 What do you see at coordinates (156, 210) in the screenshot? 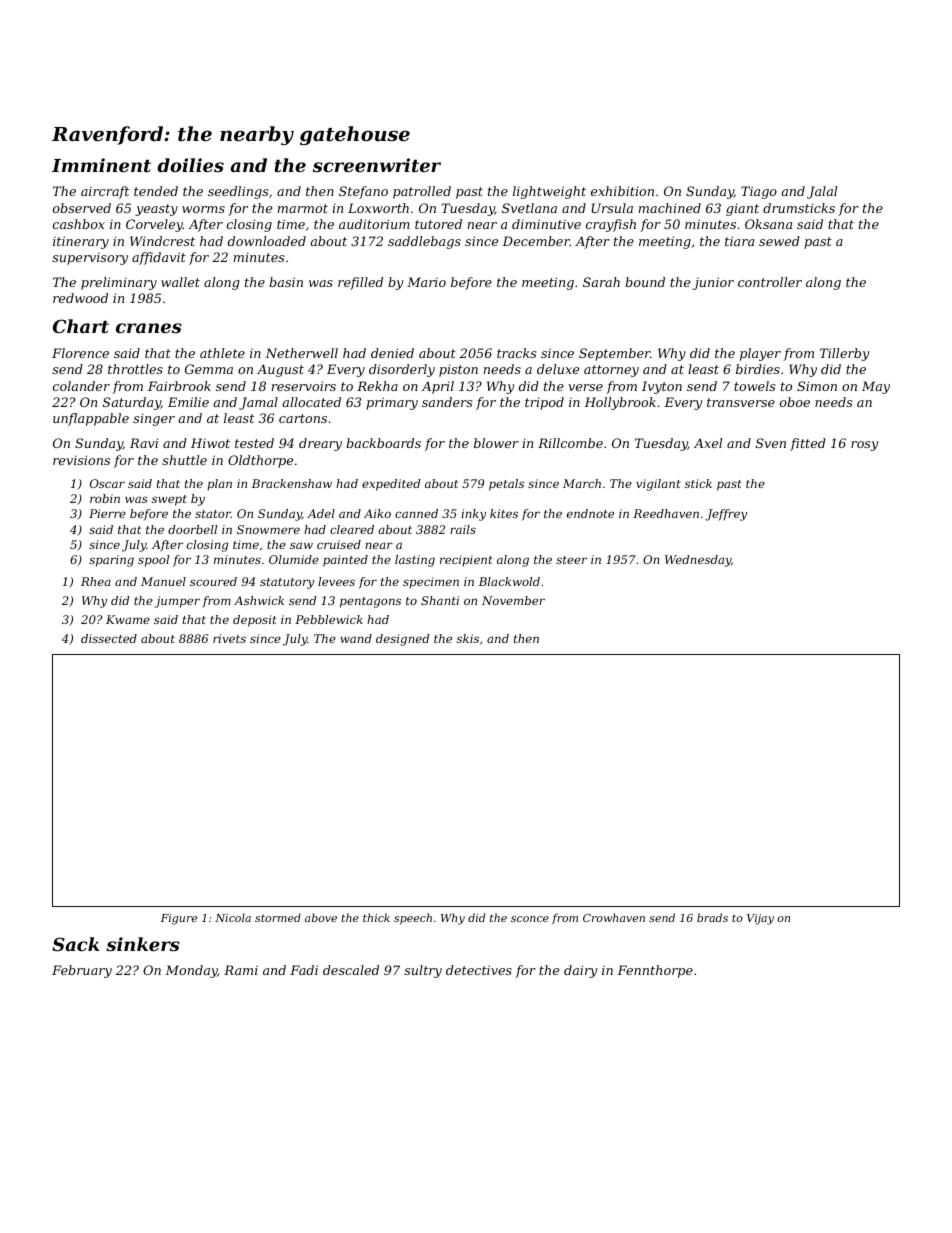
I see `yeasty` at bounding box center [156, 210].
